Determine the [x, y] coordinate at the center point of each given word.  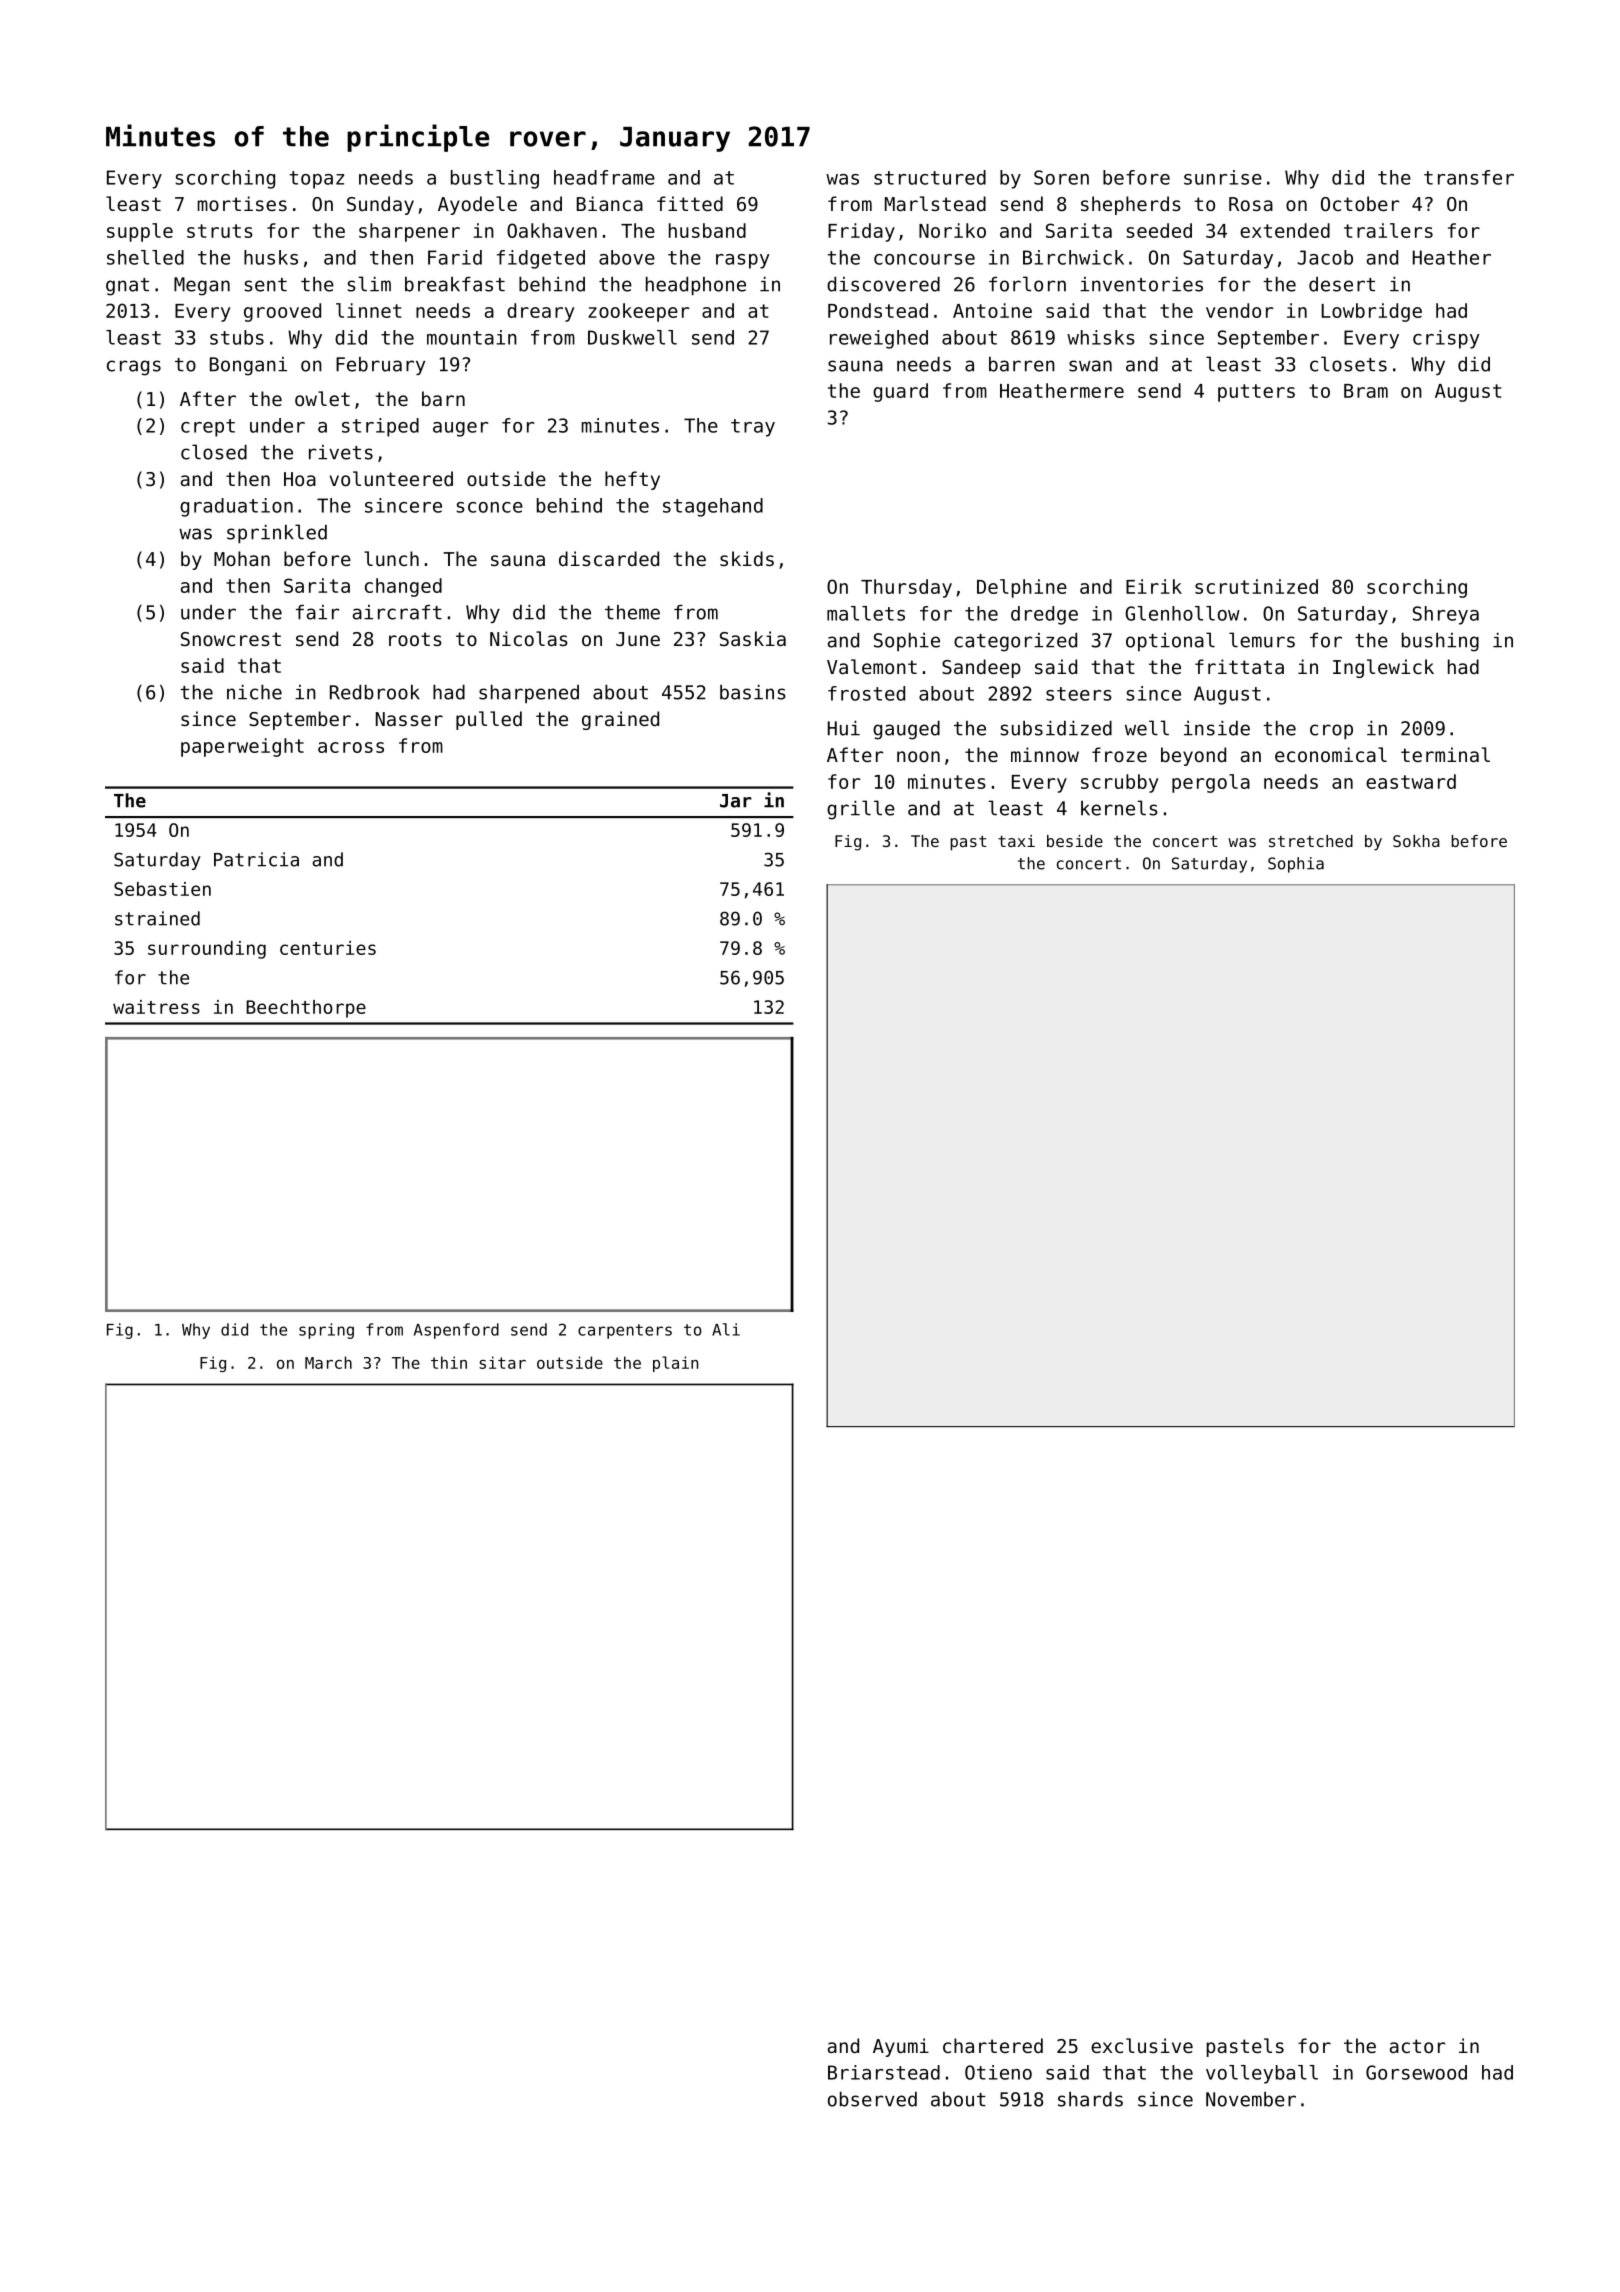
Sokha [1416, 841]
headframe [604, 177]
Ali [726, 1329]
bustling [495, 179]
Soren [1061, 177]
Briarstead [884, 2072]
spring [326, 1331]
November [1251, 2099]
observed [872, 2099]
